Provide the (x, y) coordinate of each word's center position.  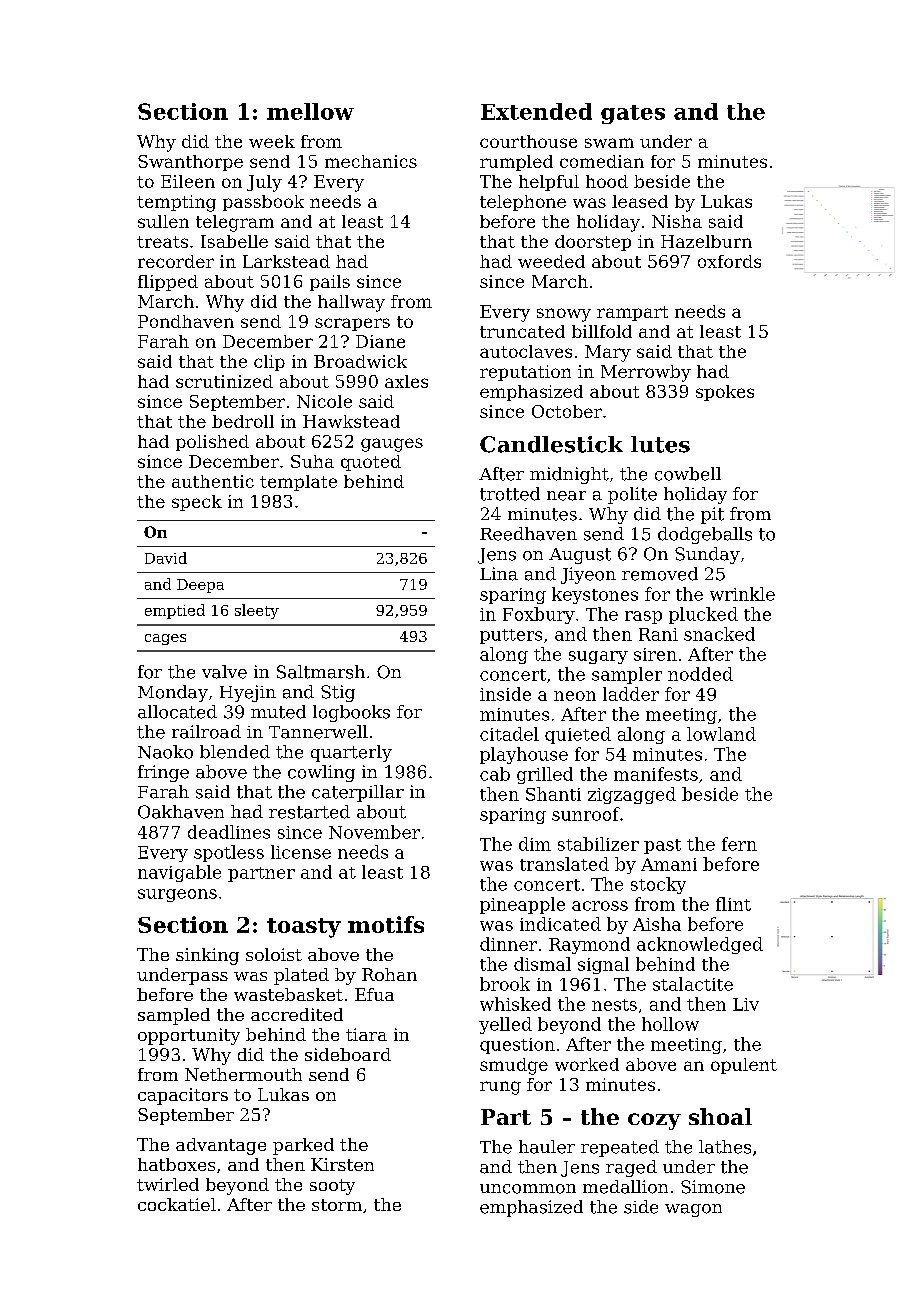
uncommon (528, 1189)
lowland (721, 734)
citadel (509, 734)
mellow (310, 111)
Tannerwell (318, 732)
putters (511, 636)
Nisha (677, 221)
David (166, 558)
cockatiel (177, 1204)
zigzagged (632, 795)
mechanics (371, 161)
